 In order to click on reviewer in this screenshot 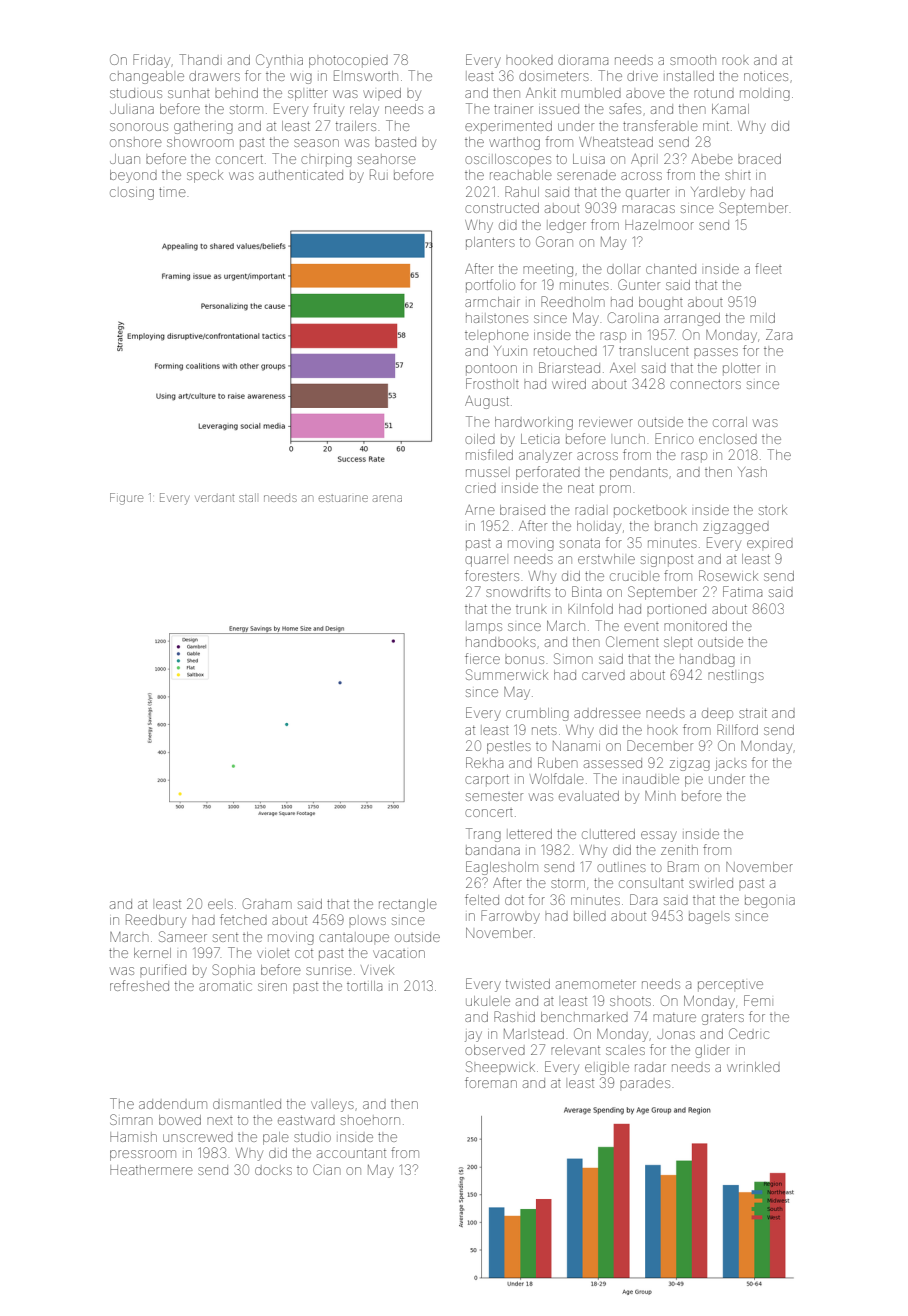, I will do `click(606, 423)`.
